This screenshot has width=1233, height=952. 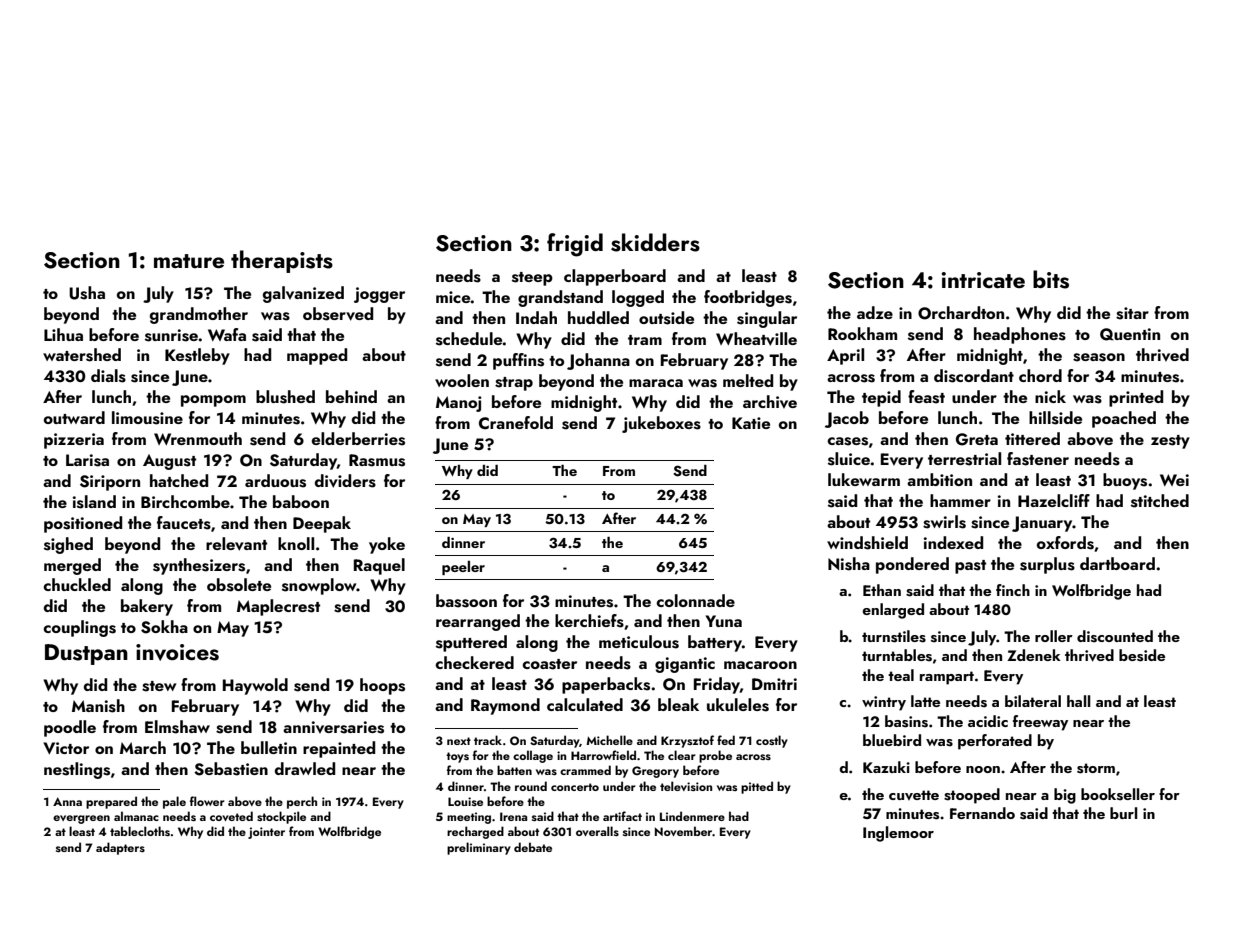 I want to click on adapters, so click(x=120, y=848).
